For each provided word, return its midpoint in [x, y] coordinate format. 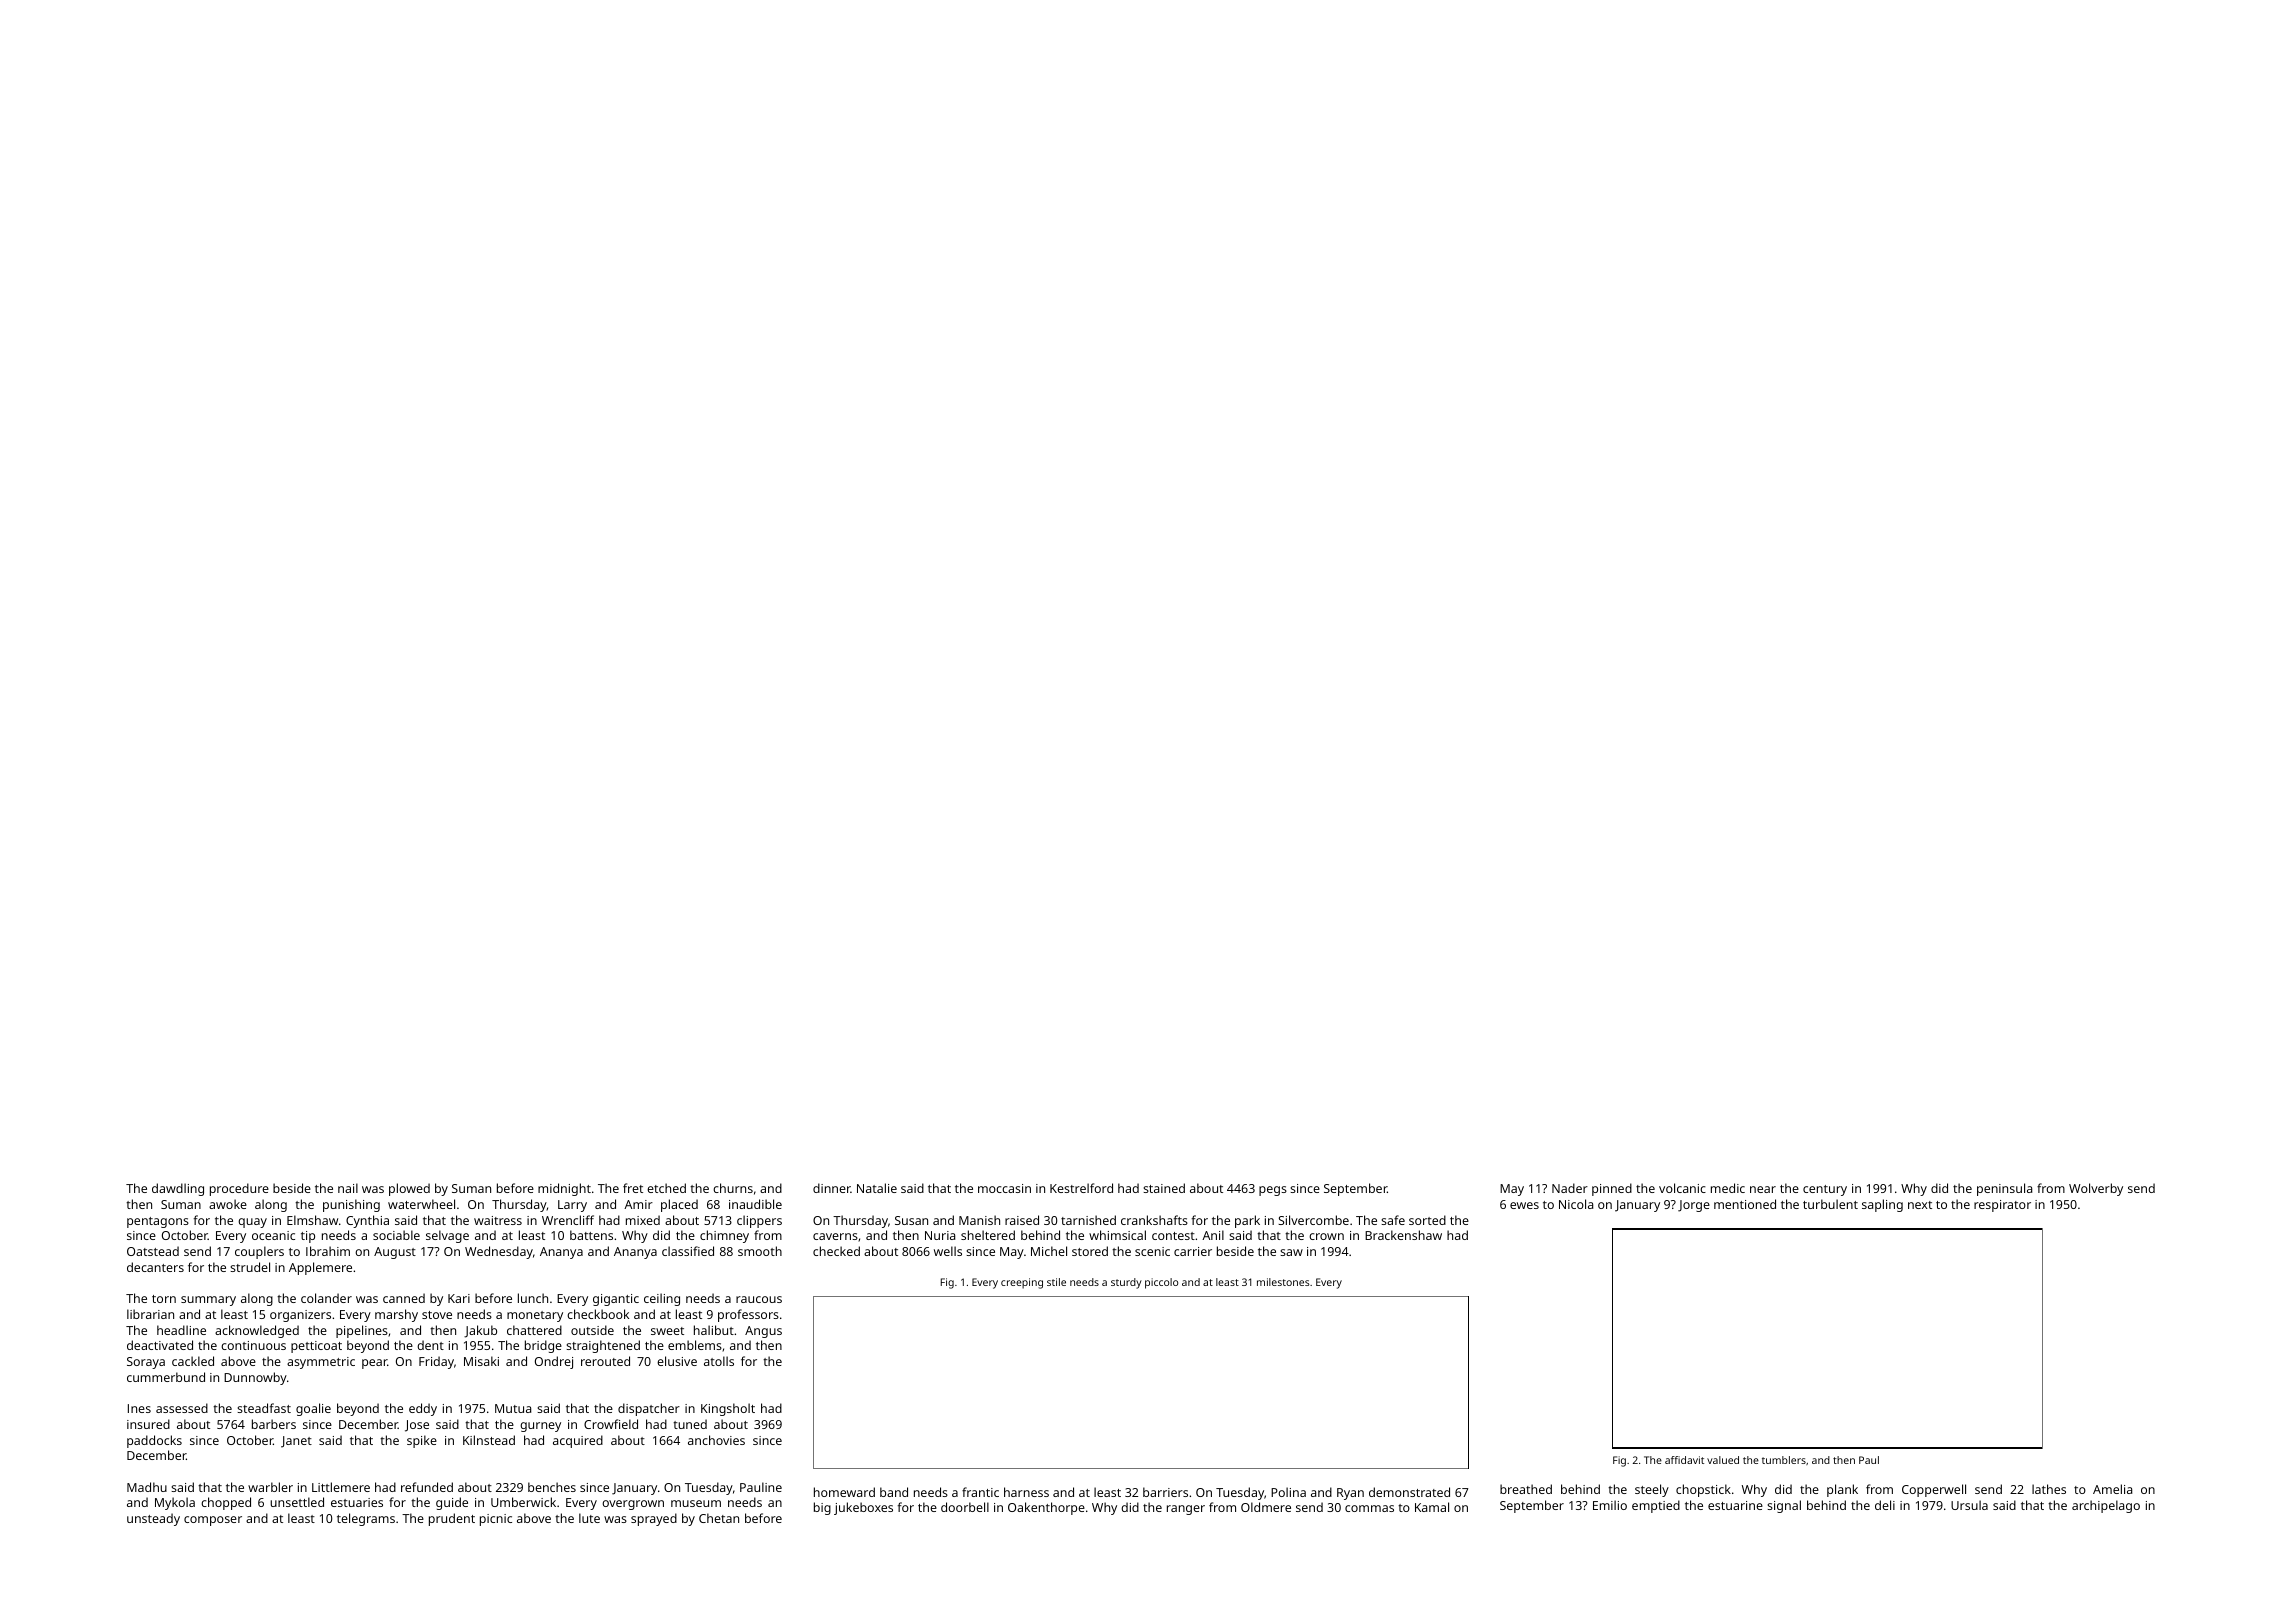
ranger [1186, 1510]
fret [633, 1188]
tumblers [1784, 1460]
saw [1291, 1252]
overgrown [633, 1505]
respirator [2002, 1206]
